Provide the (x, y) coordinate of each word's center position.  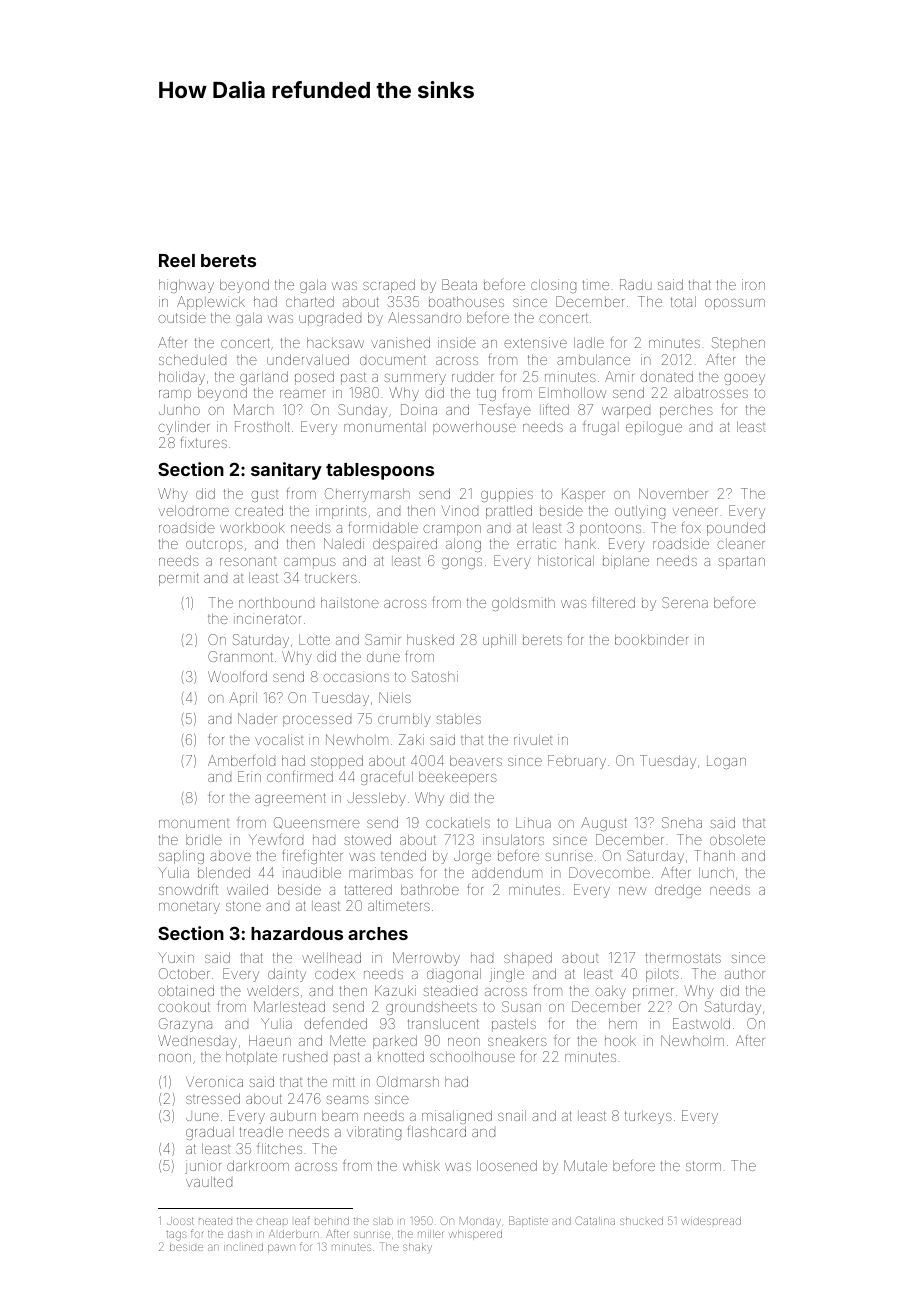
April (243, 699)
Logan (726, 762)
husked (430, 639)
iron (753, 284)
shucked (641, 1221)
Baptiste (528, 1221)
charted (310, 301)
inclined (243, 1247)
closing (553, 286)
